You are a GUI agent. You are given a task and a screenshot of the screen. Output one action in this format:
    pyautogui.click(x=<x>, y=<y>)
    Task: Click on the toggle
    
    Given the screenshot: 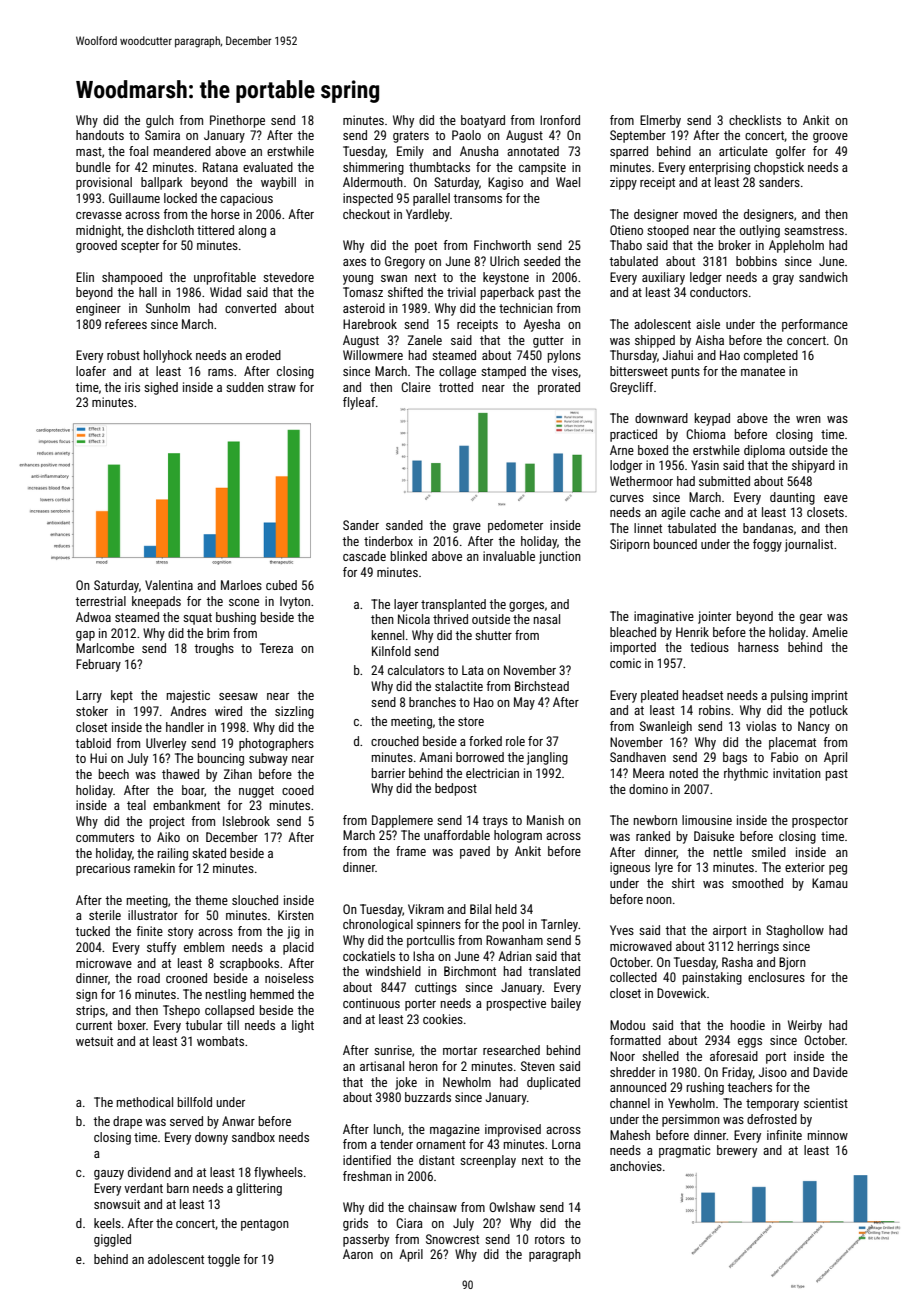 What is the action you would take?
    pyautogui.click(x=223, y=1260)
